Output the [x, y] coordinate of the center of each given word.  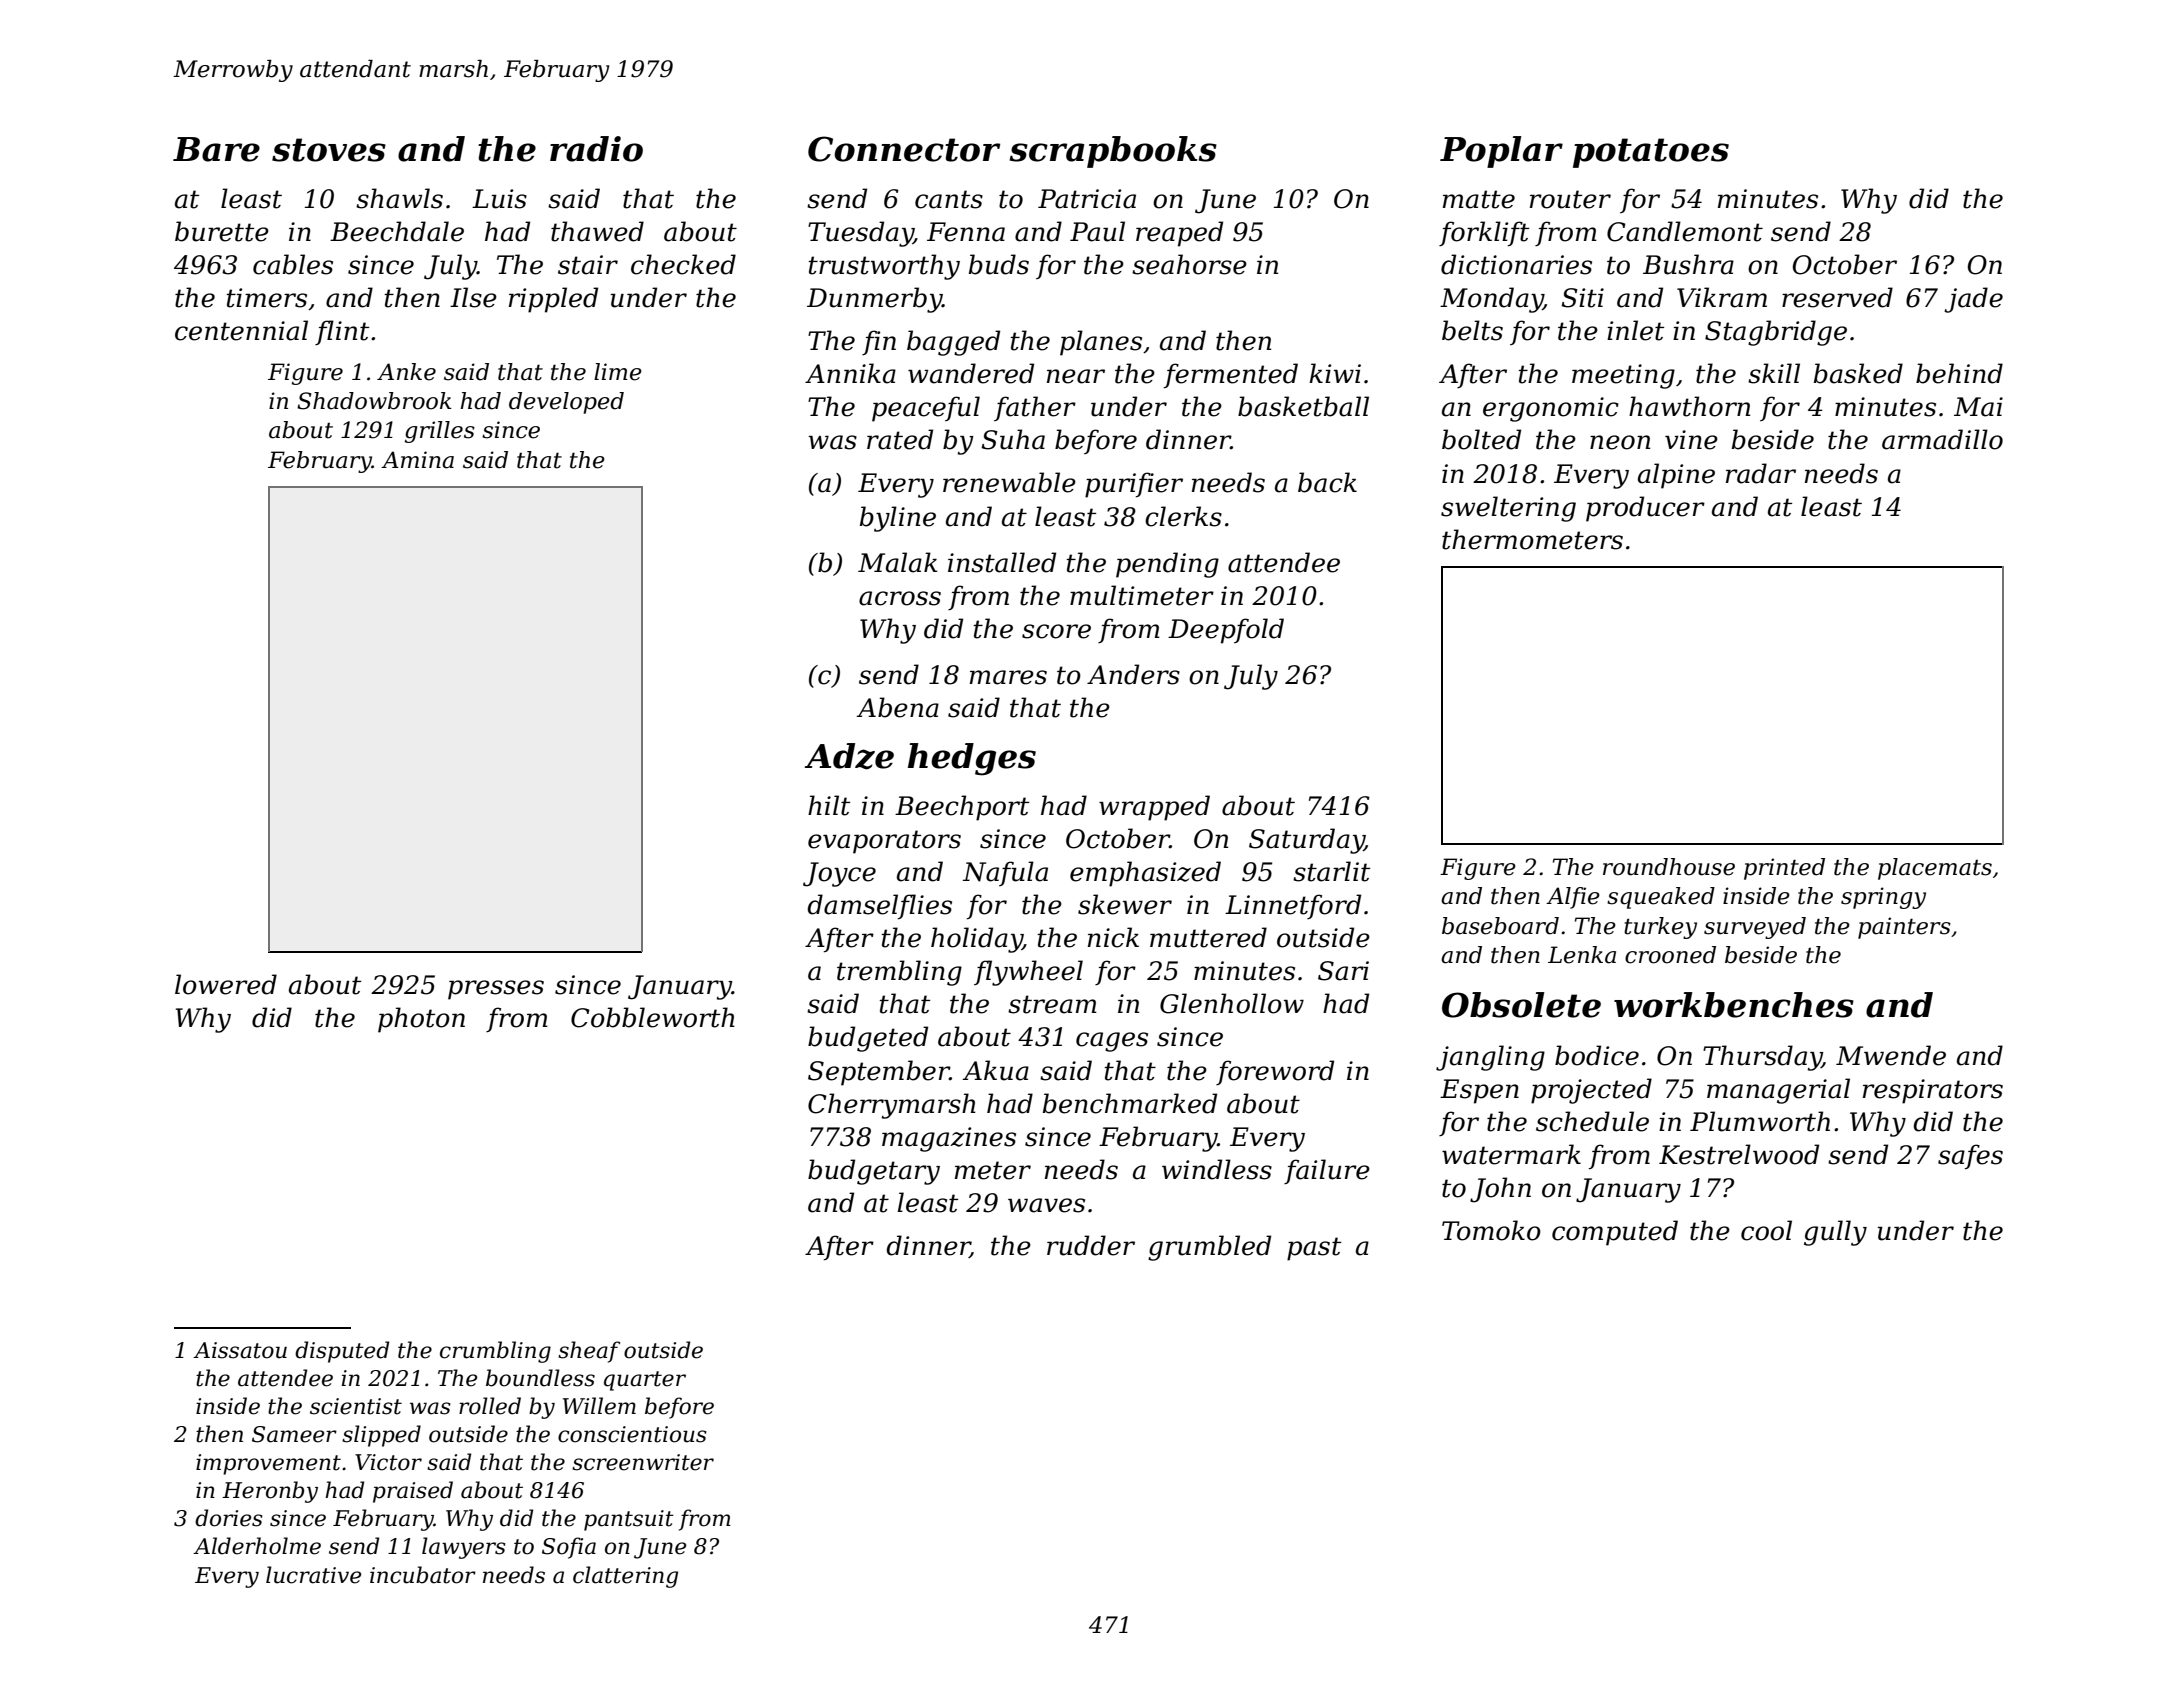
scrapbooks [1113, 152]
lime [618, 372]
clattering [625, 1577]
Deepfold [1226, 631]
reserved [1837, 297]
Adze [849, 756]
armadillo [1942, 439]
